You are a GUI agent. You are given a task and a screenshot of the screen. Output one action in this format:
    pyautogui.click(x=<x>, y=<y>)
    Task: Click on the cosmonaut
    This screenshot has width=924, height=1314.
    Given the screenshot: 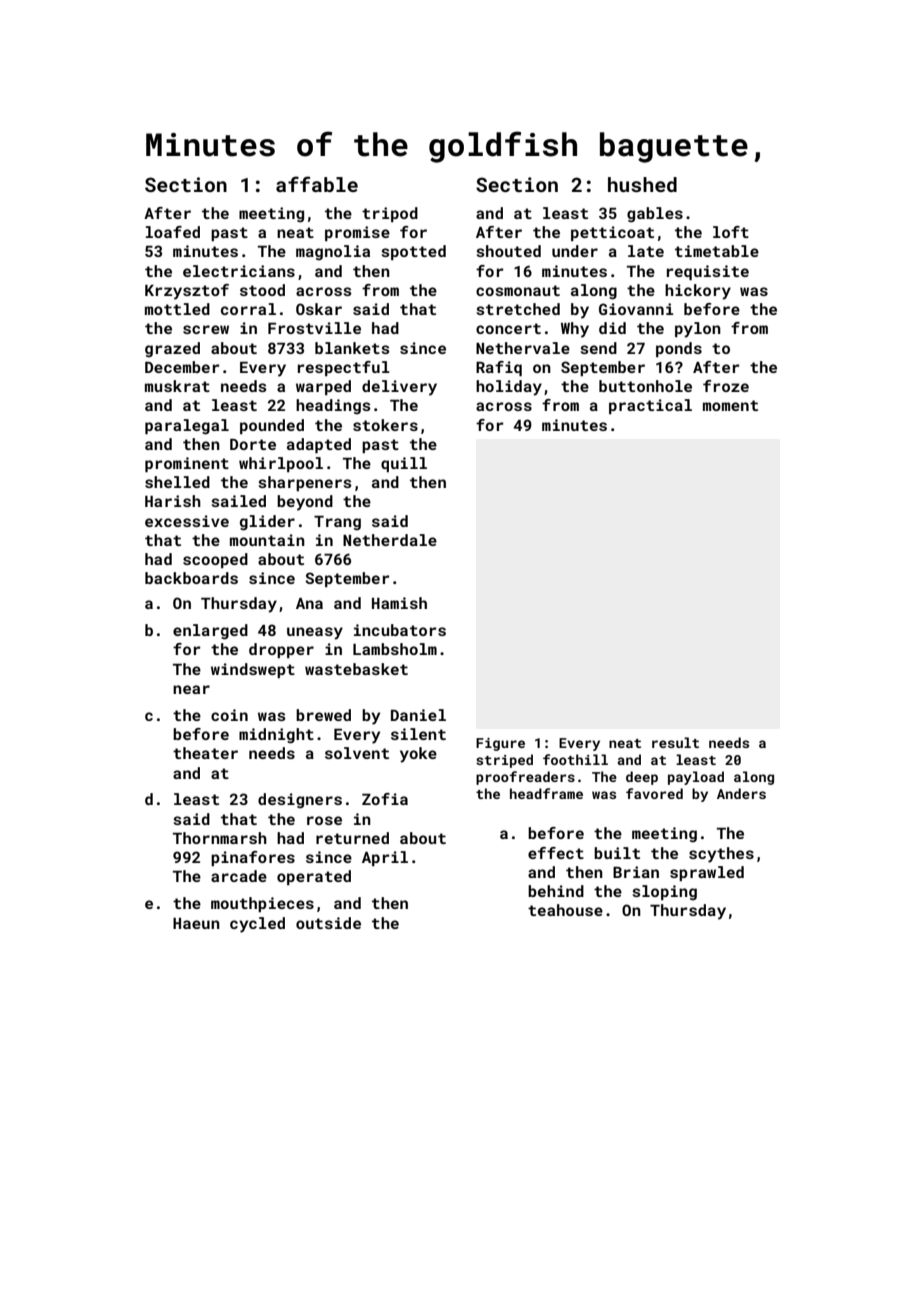 What is the action you would take?
    pyautogui.click(x=518, y=290)
